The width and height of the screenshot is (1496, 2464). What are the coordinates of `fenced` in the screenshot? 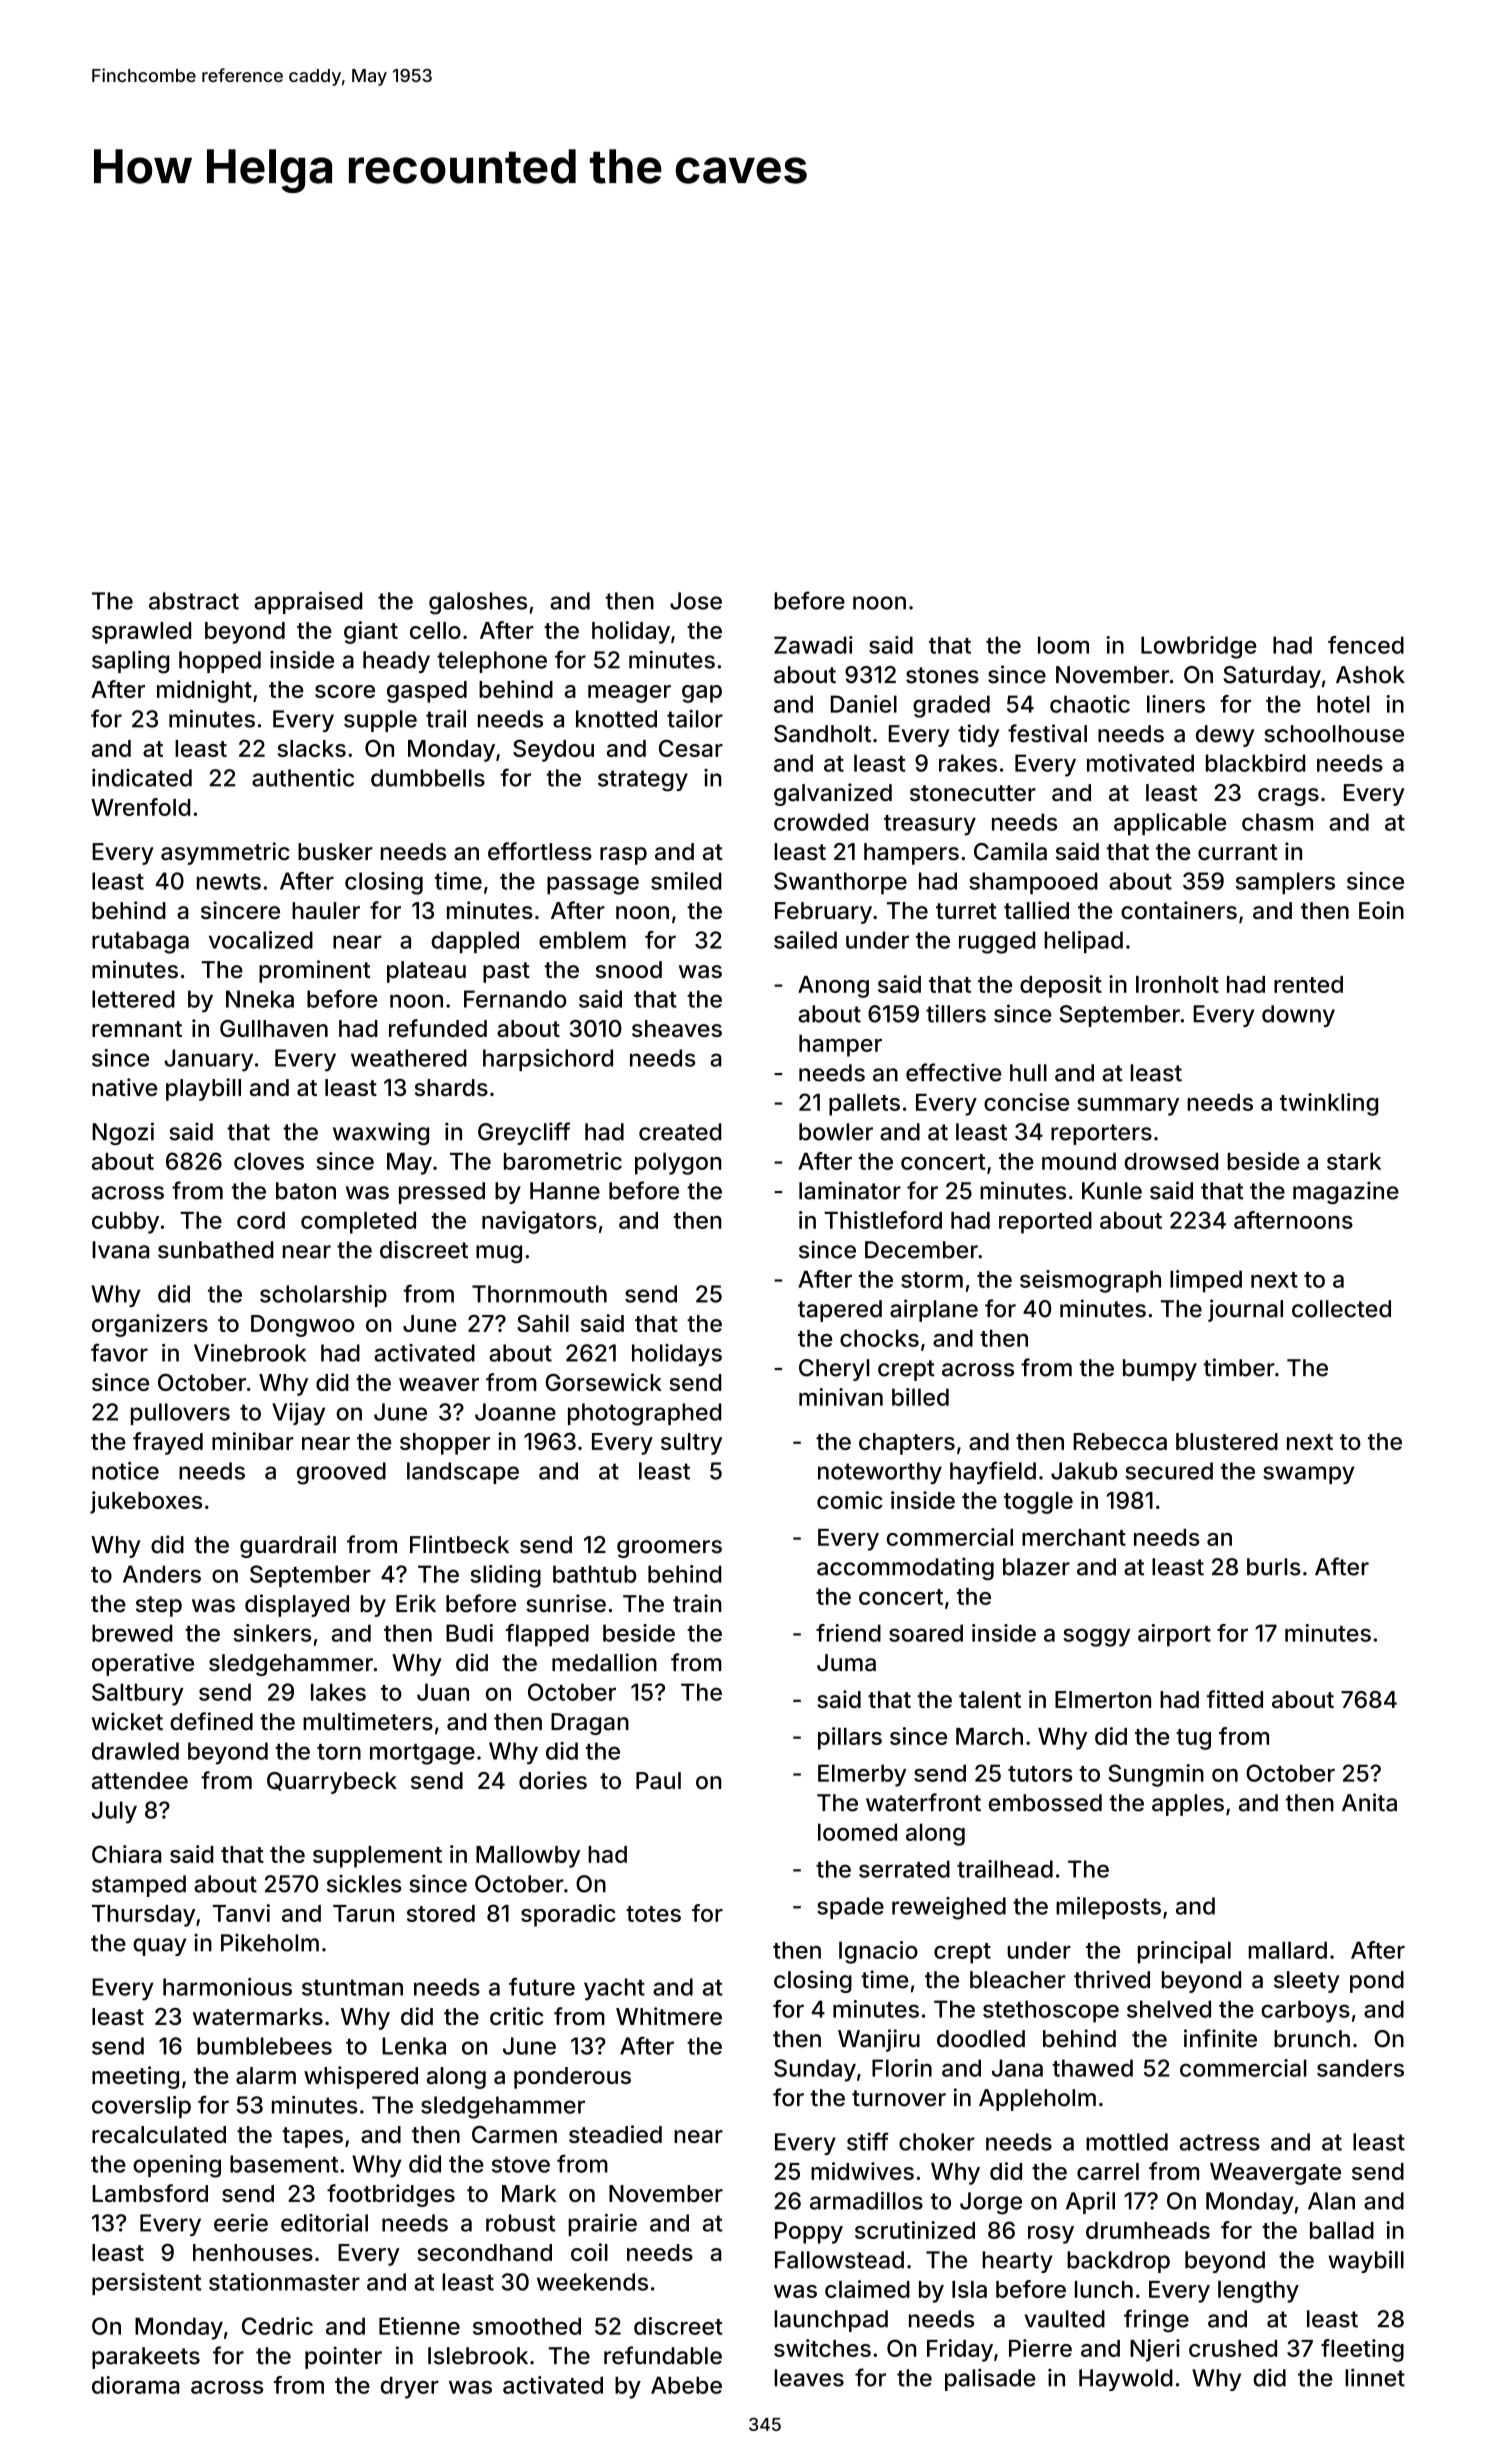 It's located at (1366, 645).
